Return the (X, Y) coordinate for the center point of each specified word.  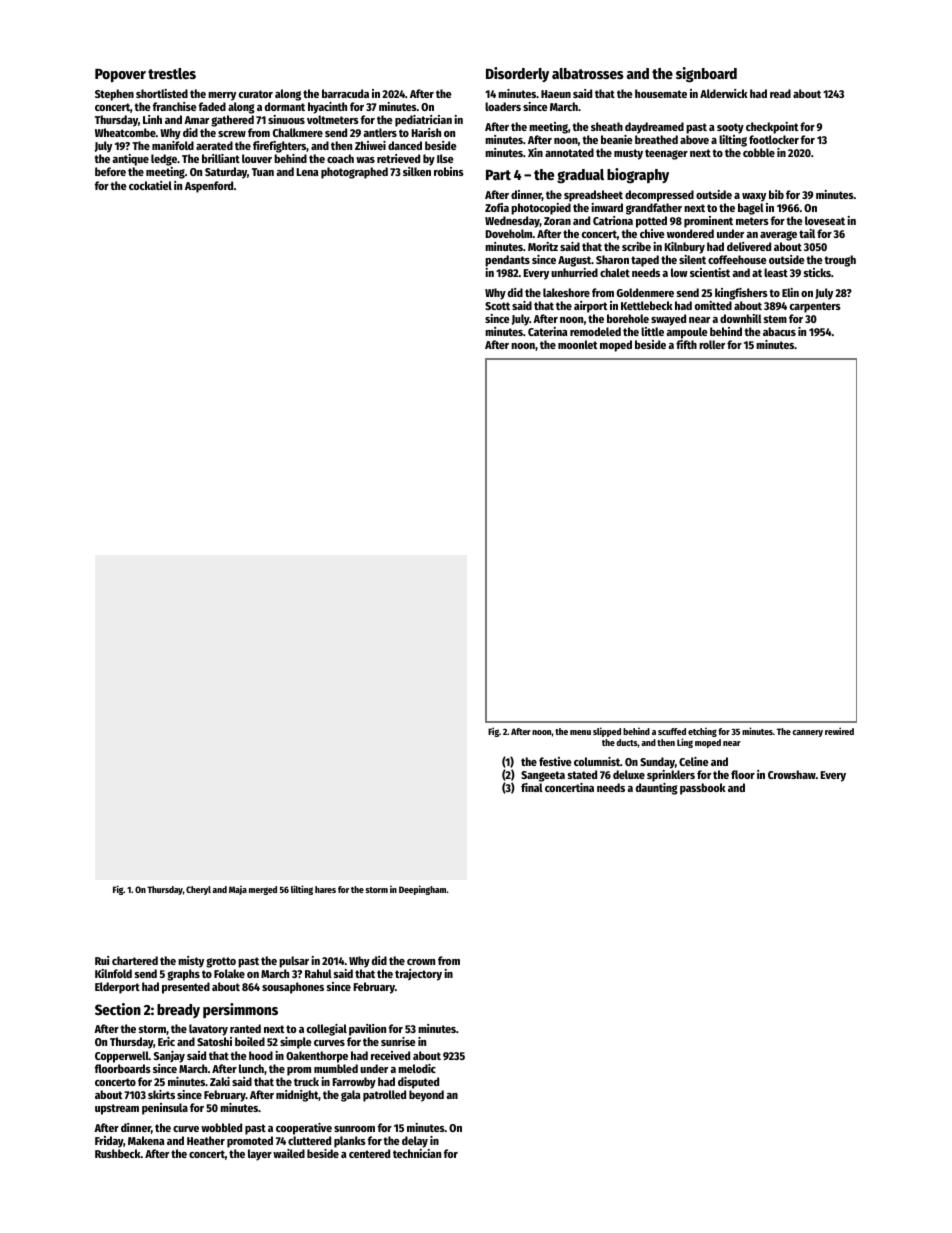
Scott (497, 306)
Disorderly (517, 74)
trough (840, 261)
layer (260, 1155)
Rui (102, 960)
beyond (426, 1096)
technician (417, 1153)
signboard (706, 75)
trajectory (418, 975)
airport (590, 307)
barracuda (345, 93)
